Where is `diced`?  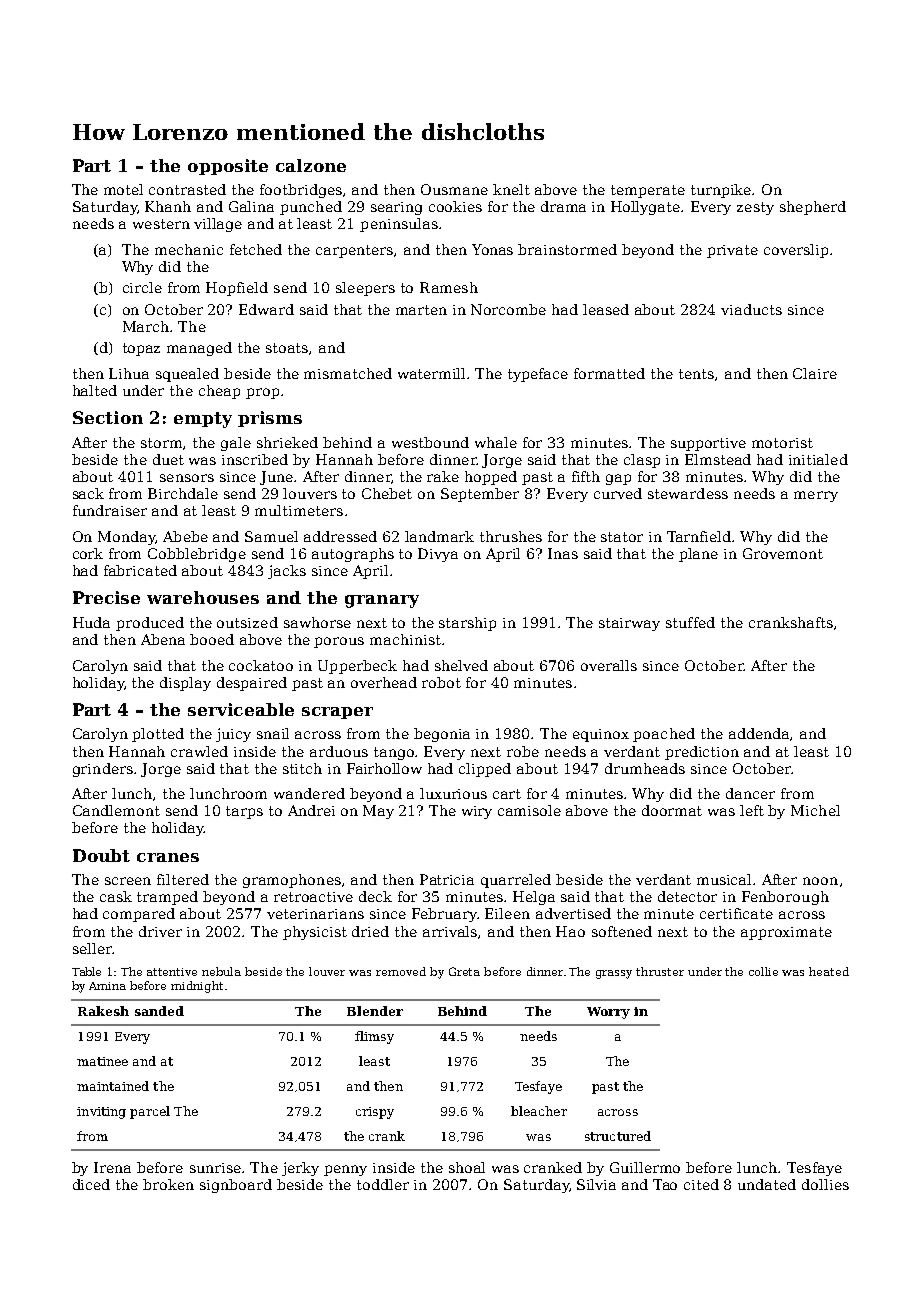
diced is located at coordinates (91, 1184).
